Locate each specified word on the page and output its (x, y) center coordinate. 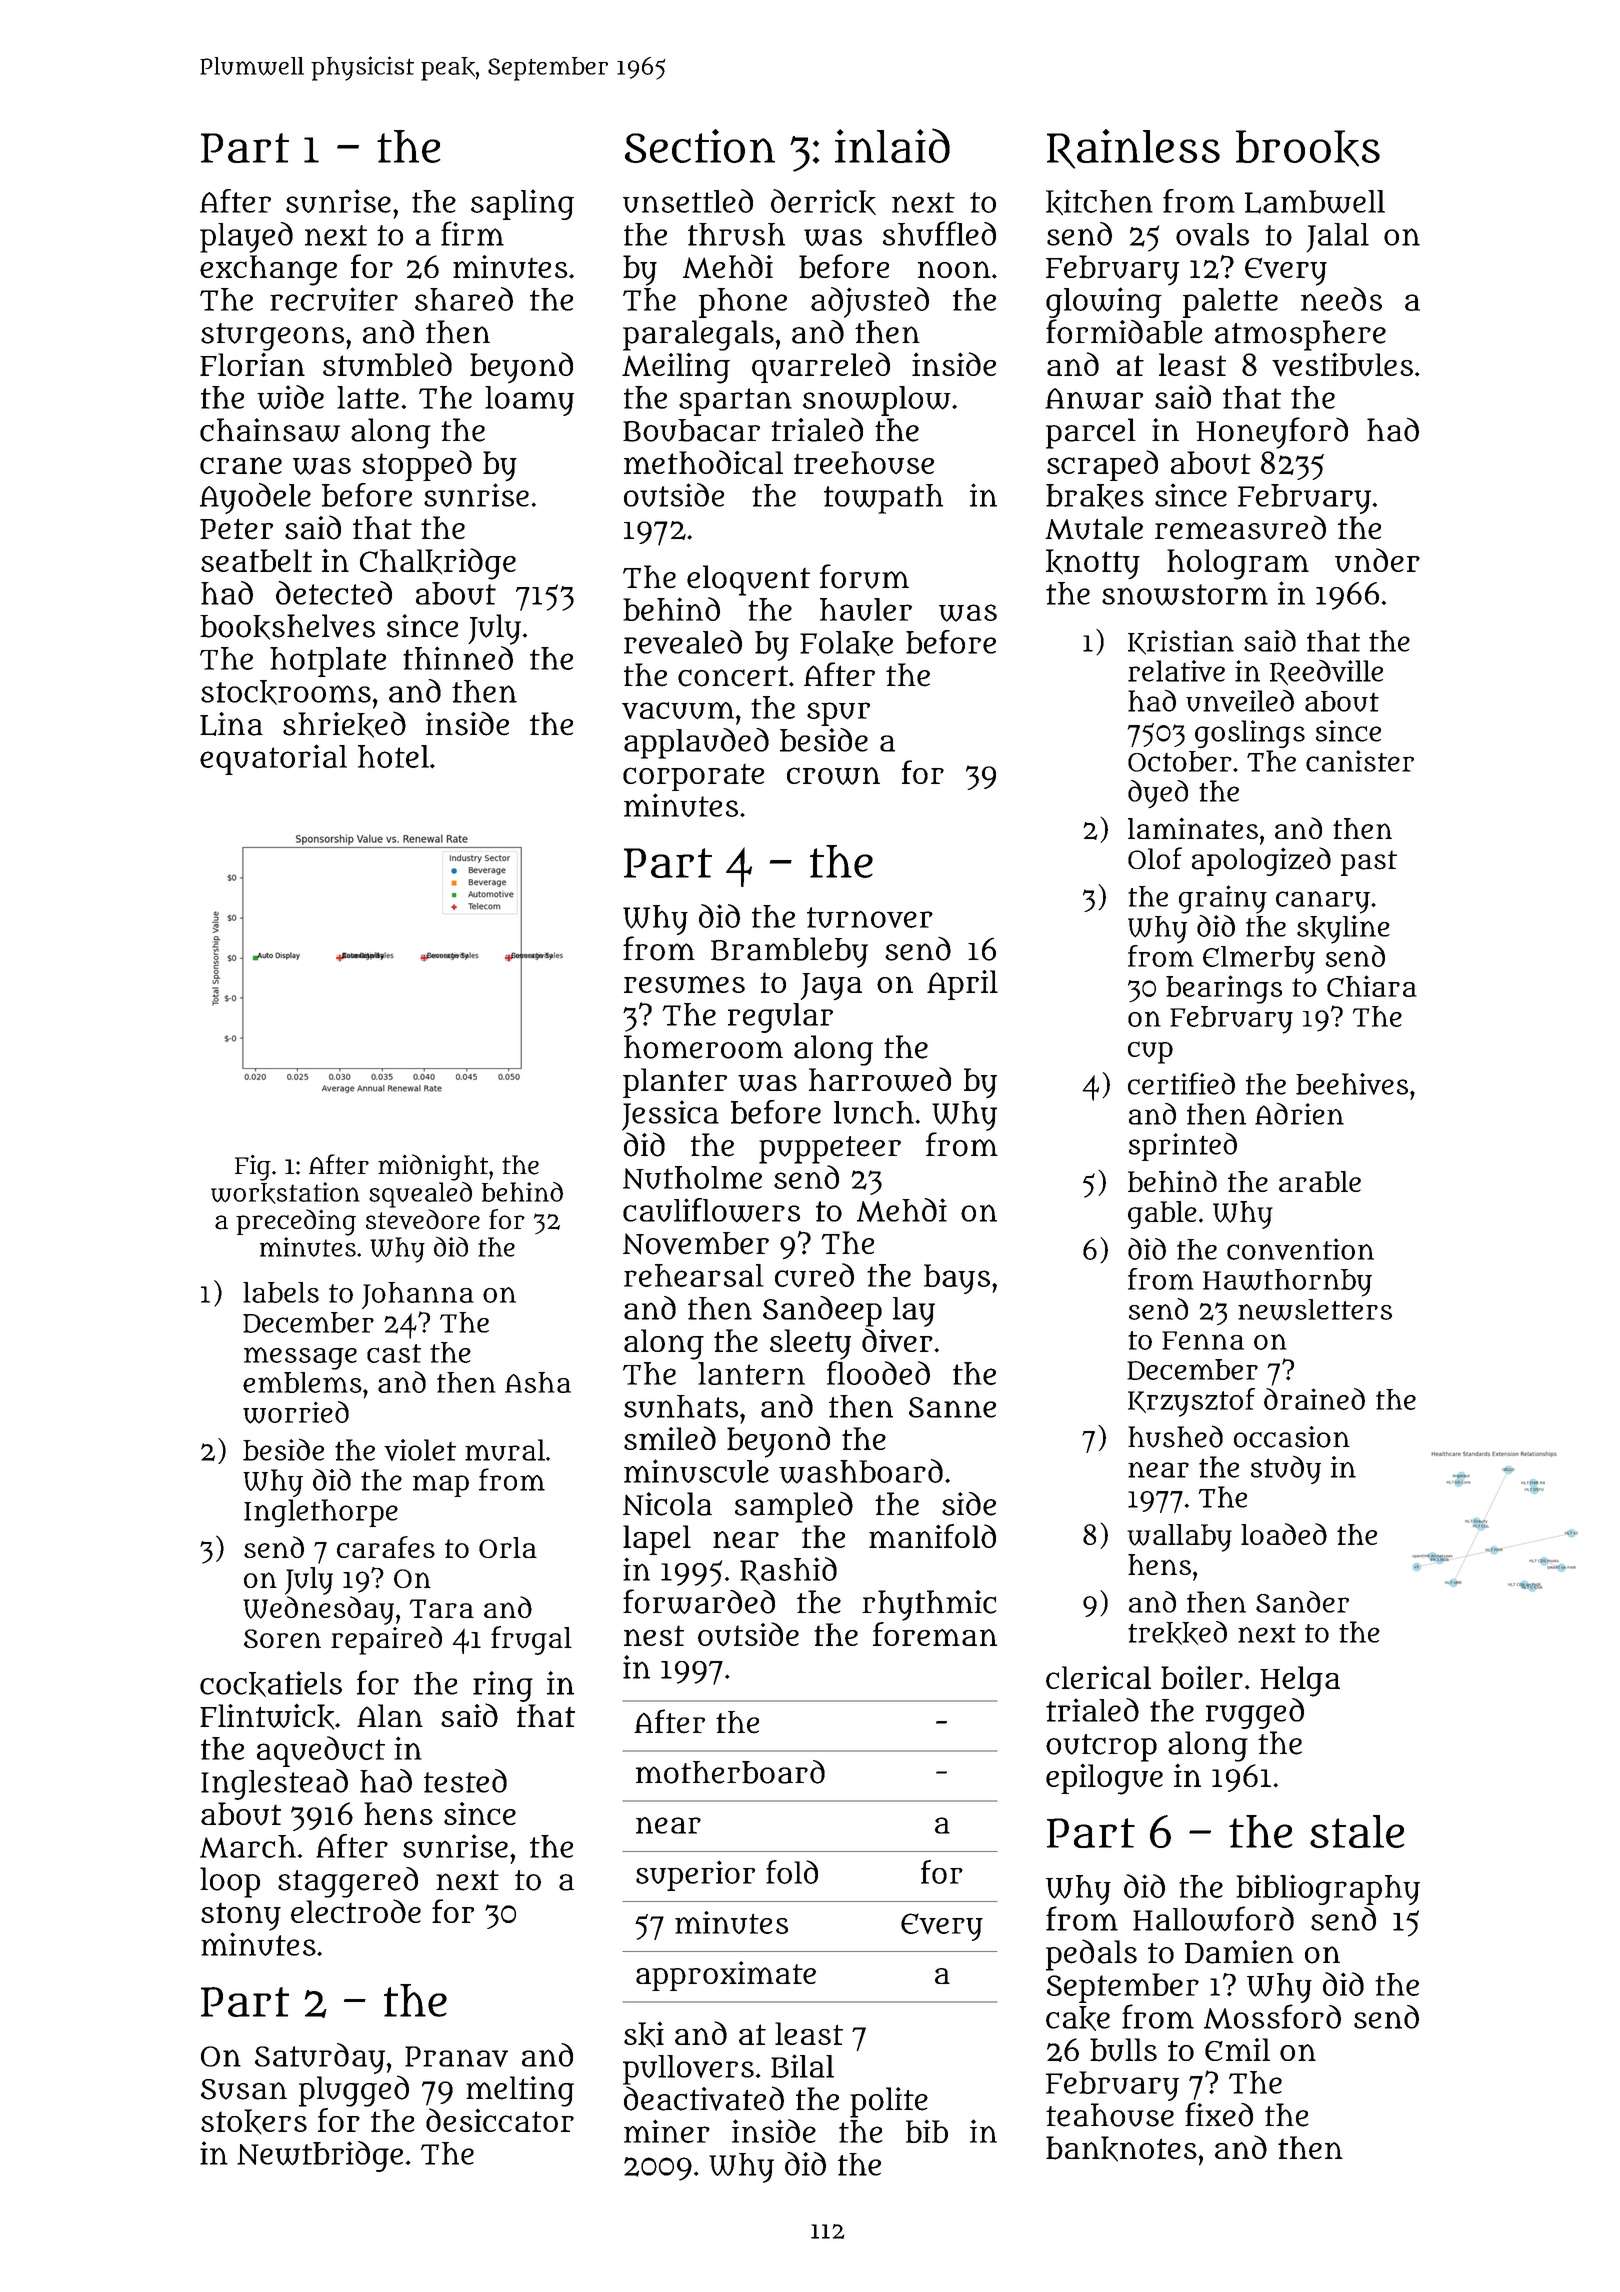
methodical (703, 462)
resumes (684, 984)
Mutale (1094, 528)
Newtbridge (320, 2156)
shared (464, 299)
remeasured (1240, 527)
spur (838, 714)
